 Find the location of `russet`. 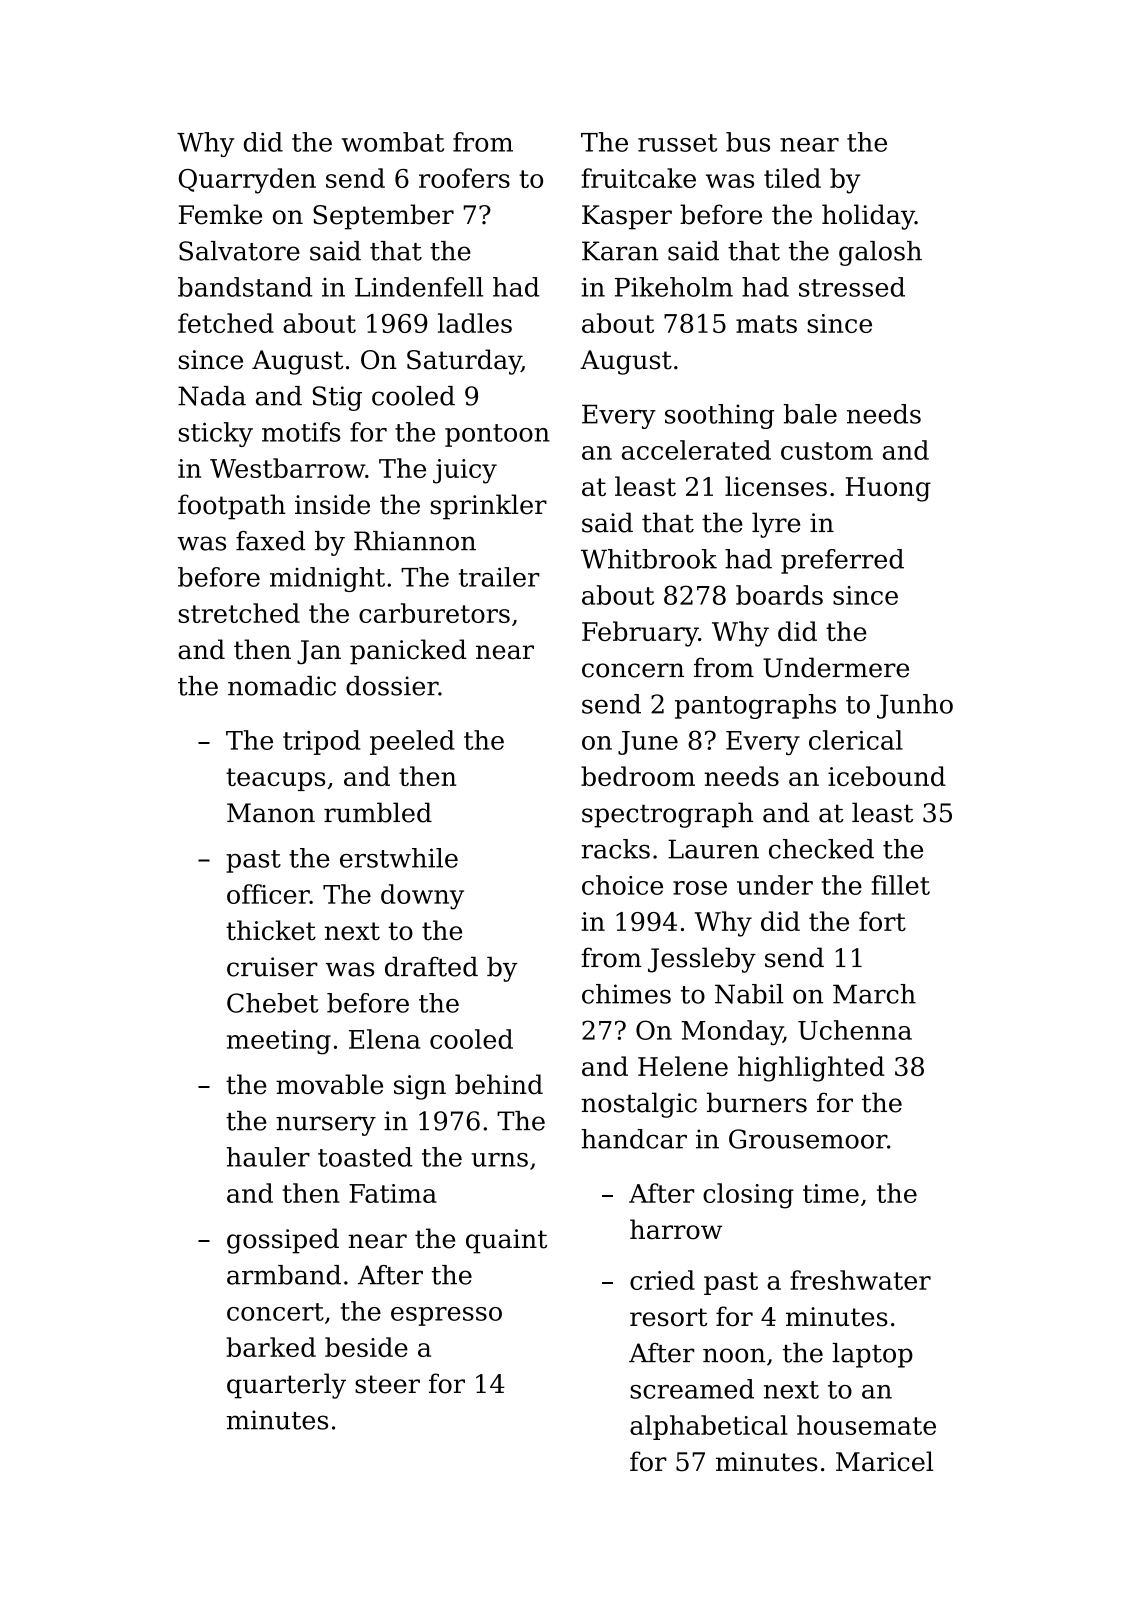

russet is located at coordinates (677, 143).
